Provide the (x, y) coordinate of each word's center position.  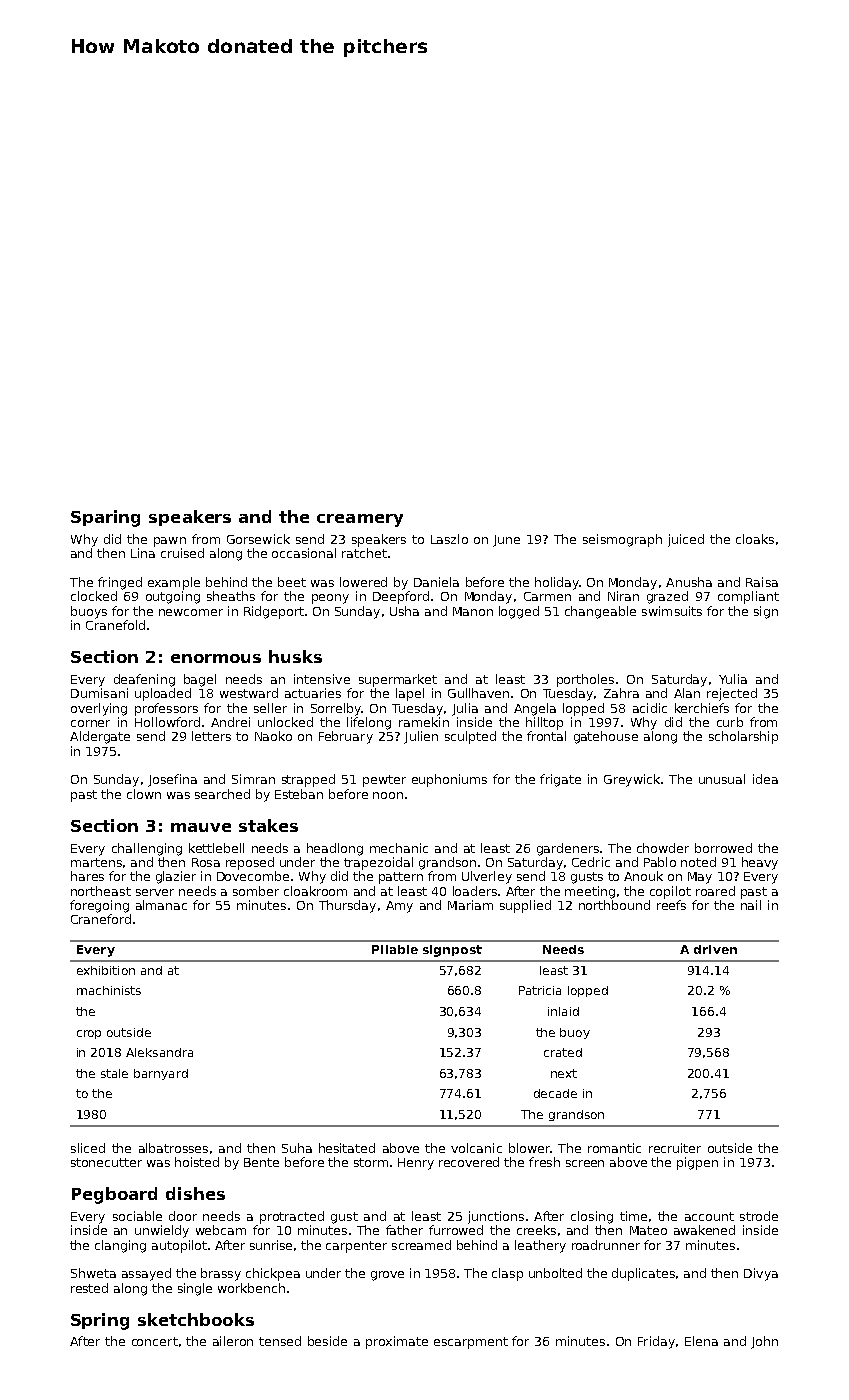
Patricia (540, 990)
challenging (147, 849)
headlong (335, 849)
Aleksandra (159, 1052)
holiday (557, 583)
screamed (421, 1245)
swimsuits (672, 611)
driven (715, 949)
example (174, 583)
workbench (251, 1288)
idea (765, 779)
